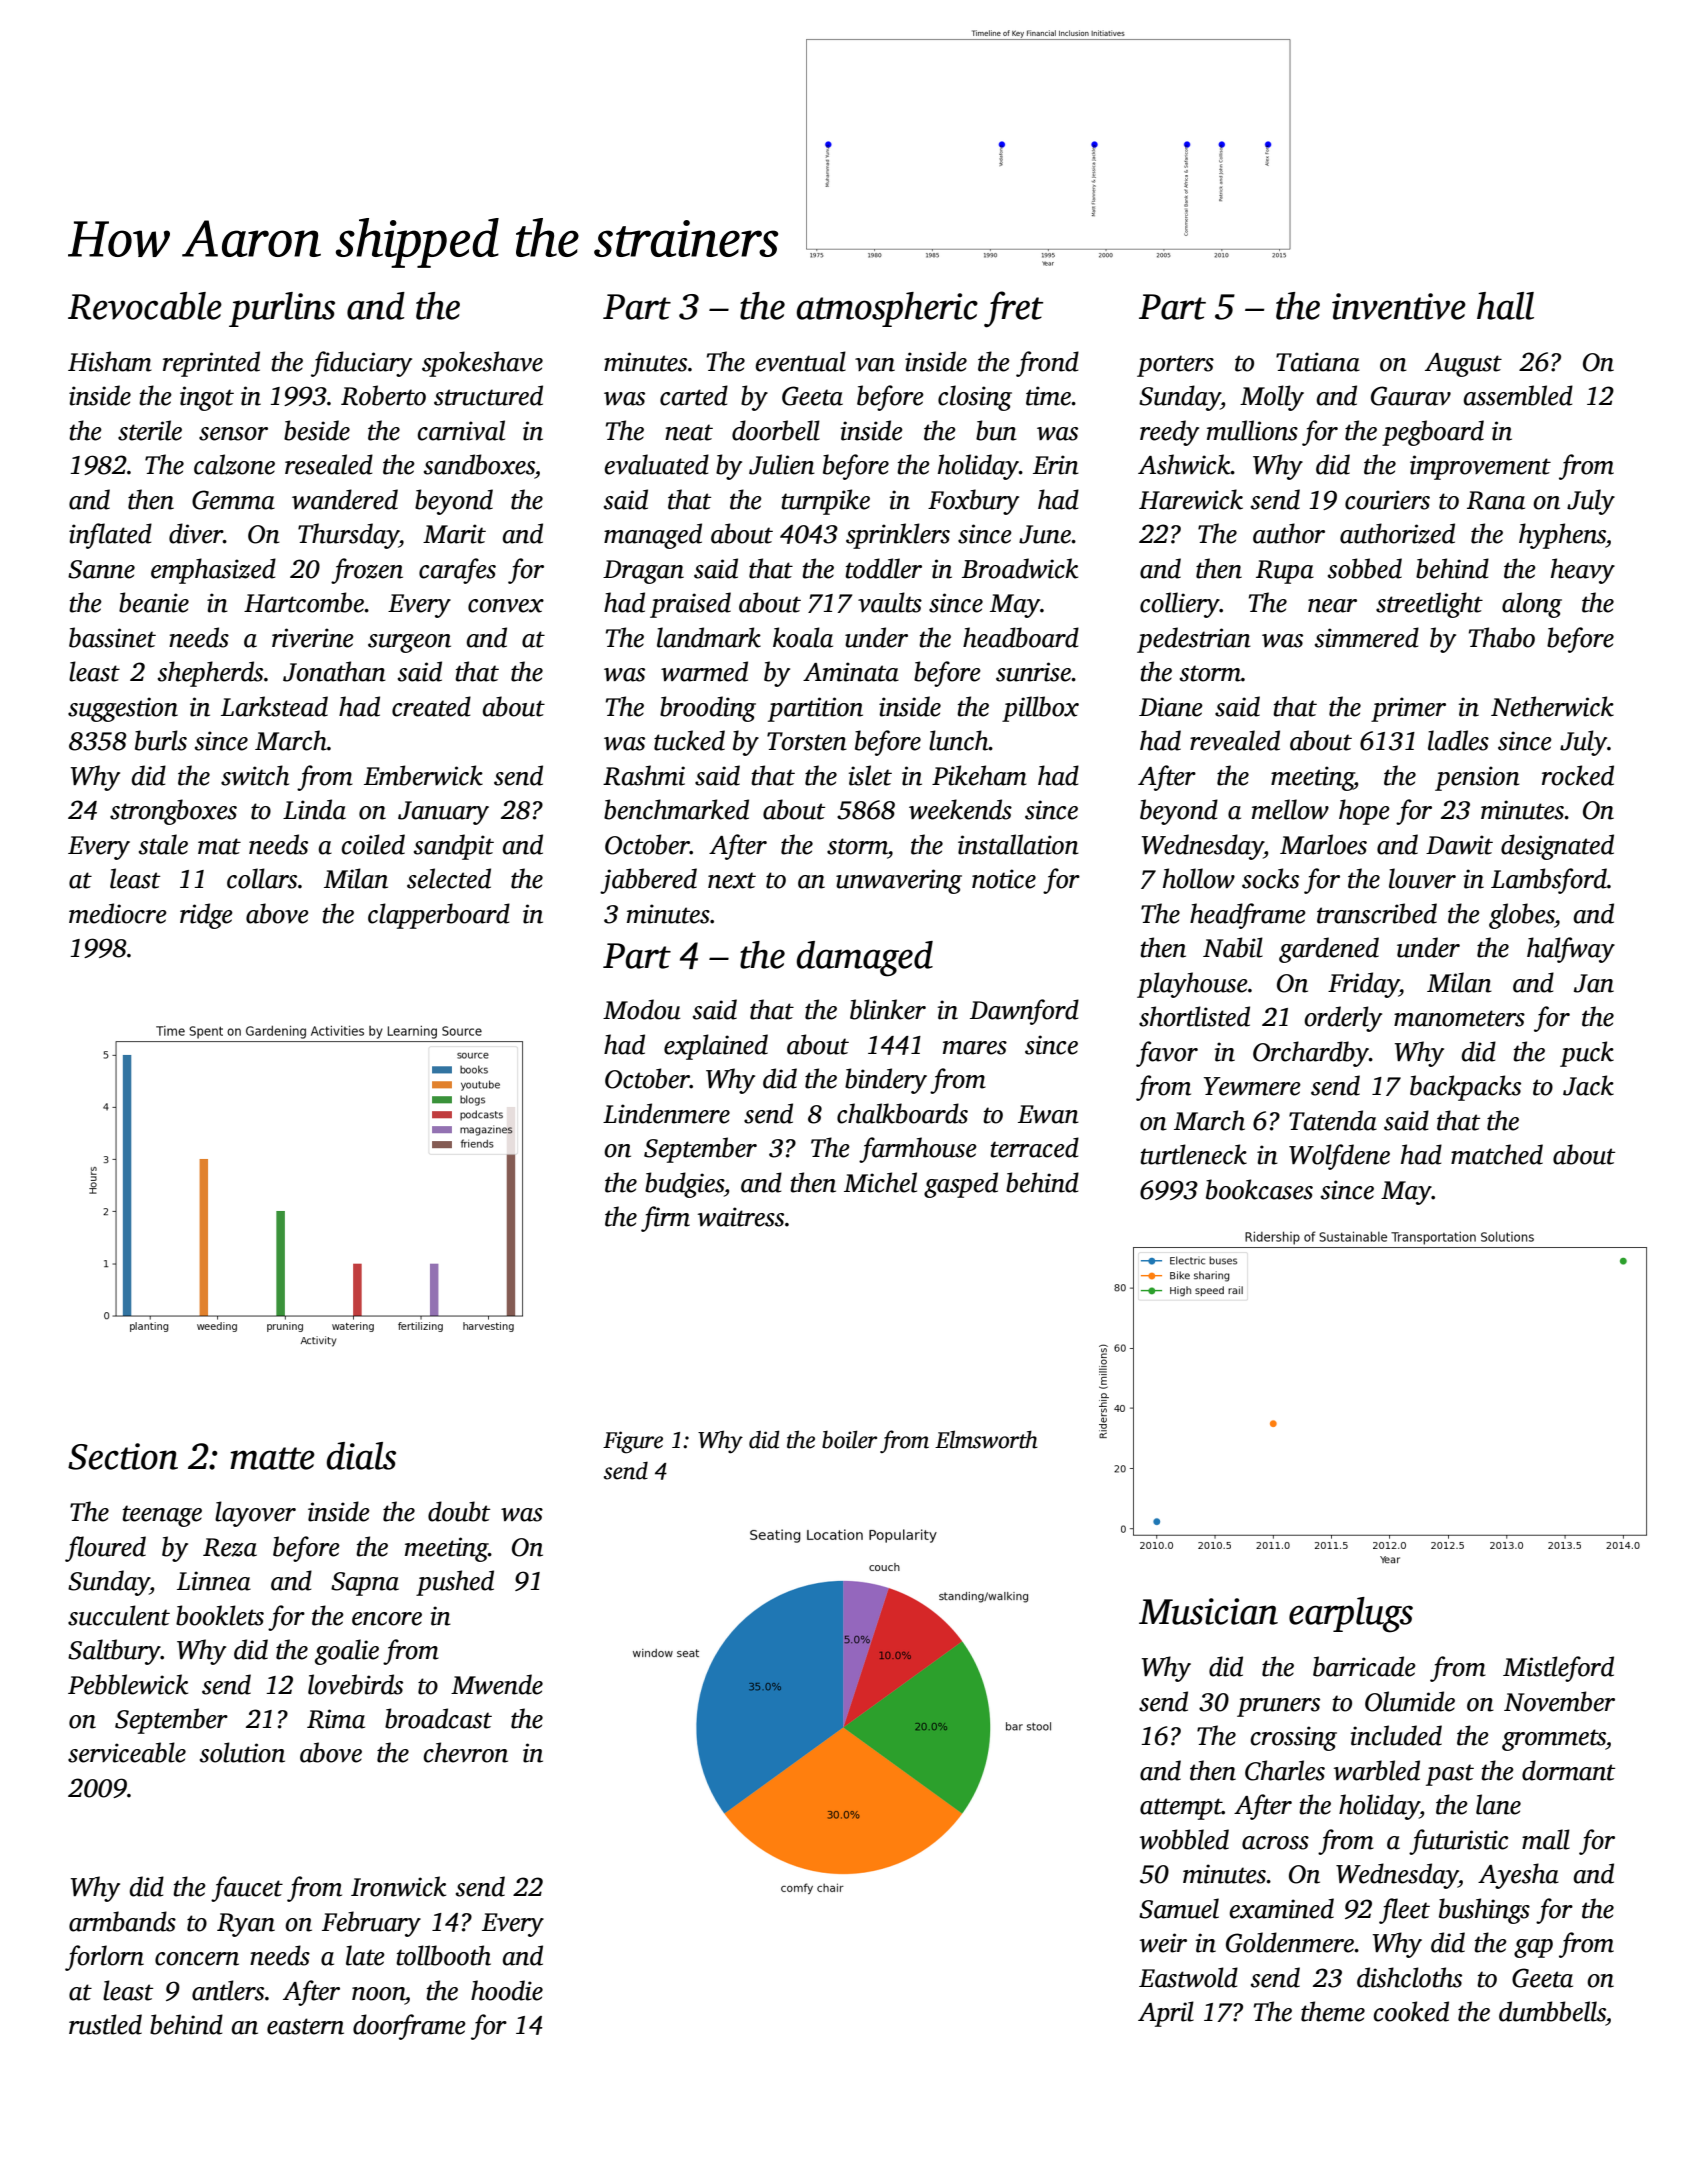 The height and width of the document is (2178, 1683). Describe the element at coordinates (979, 775) in the document. I see `Pikeham` at that location.
